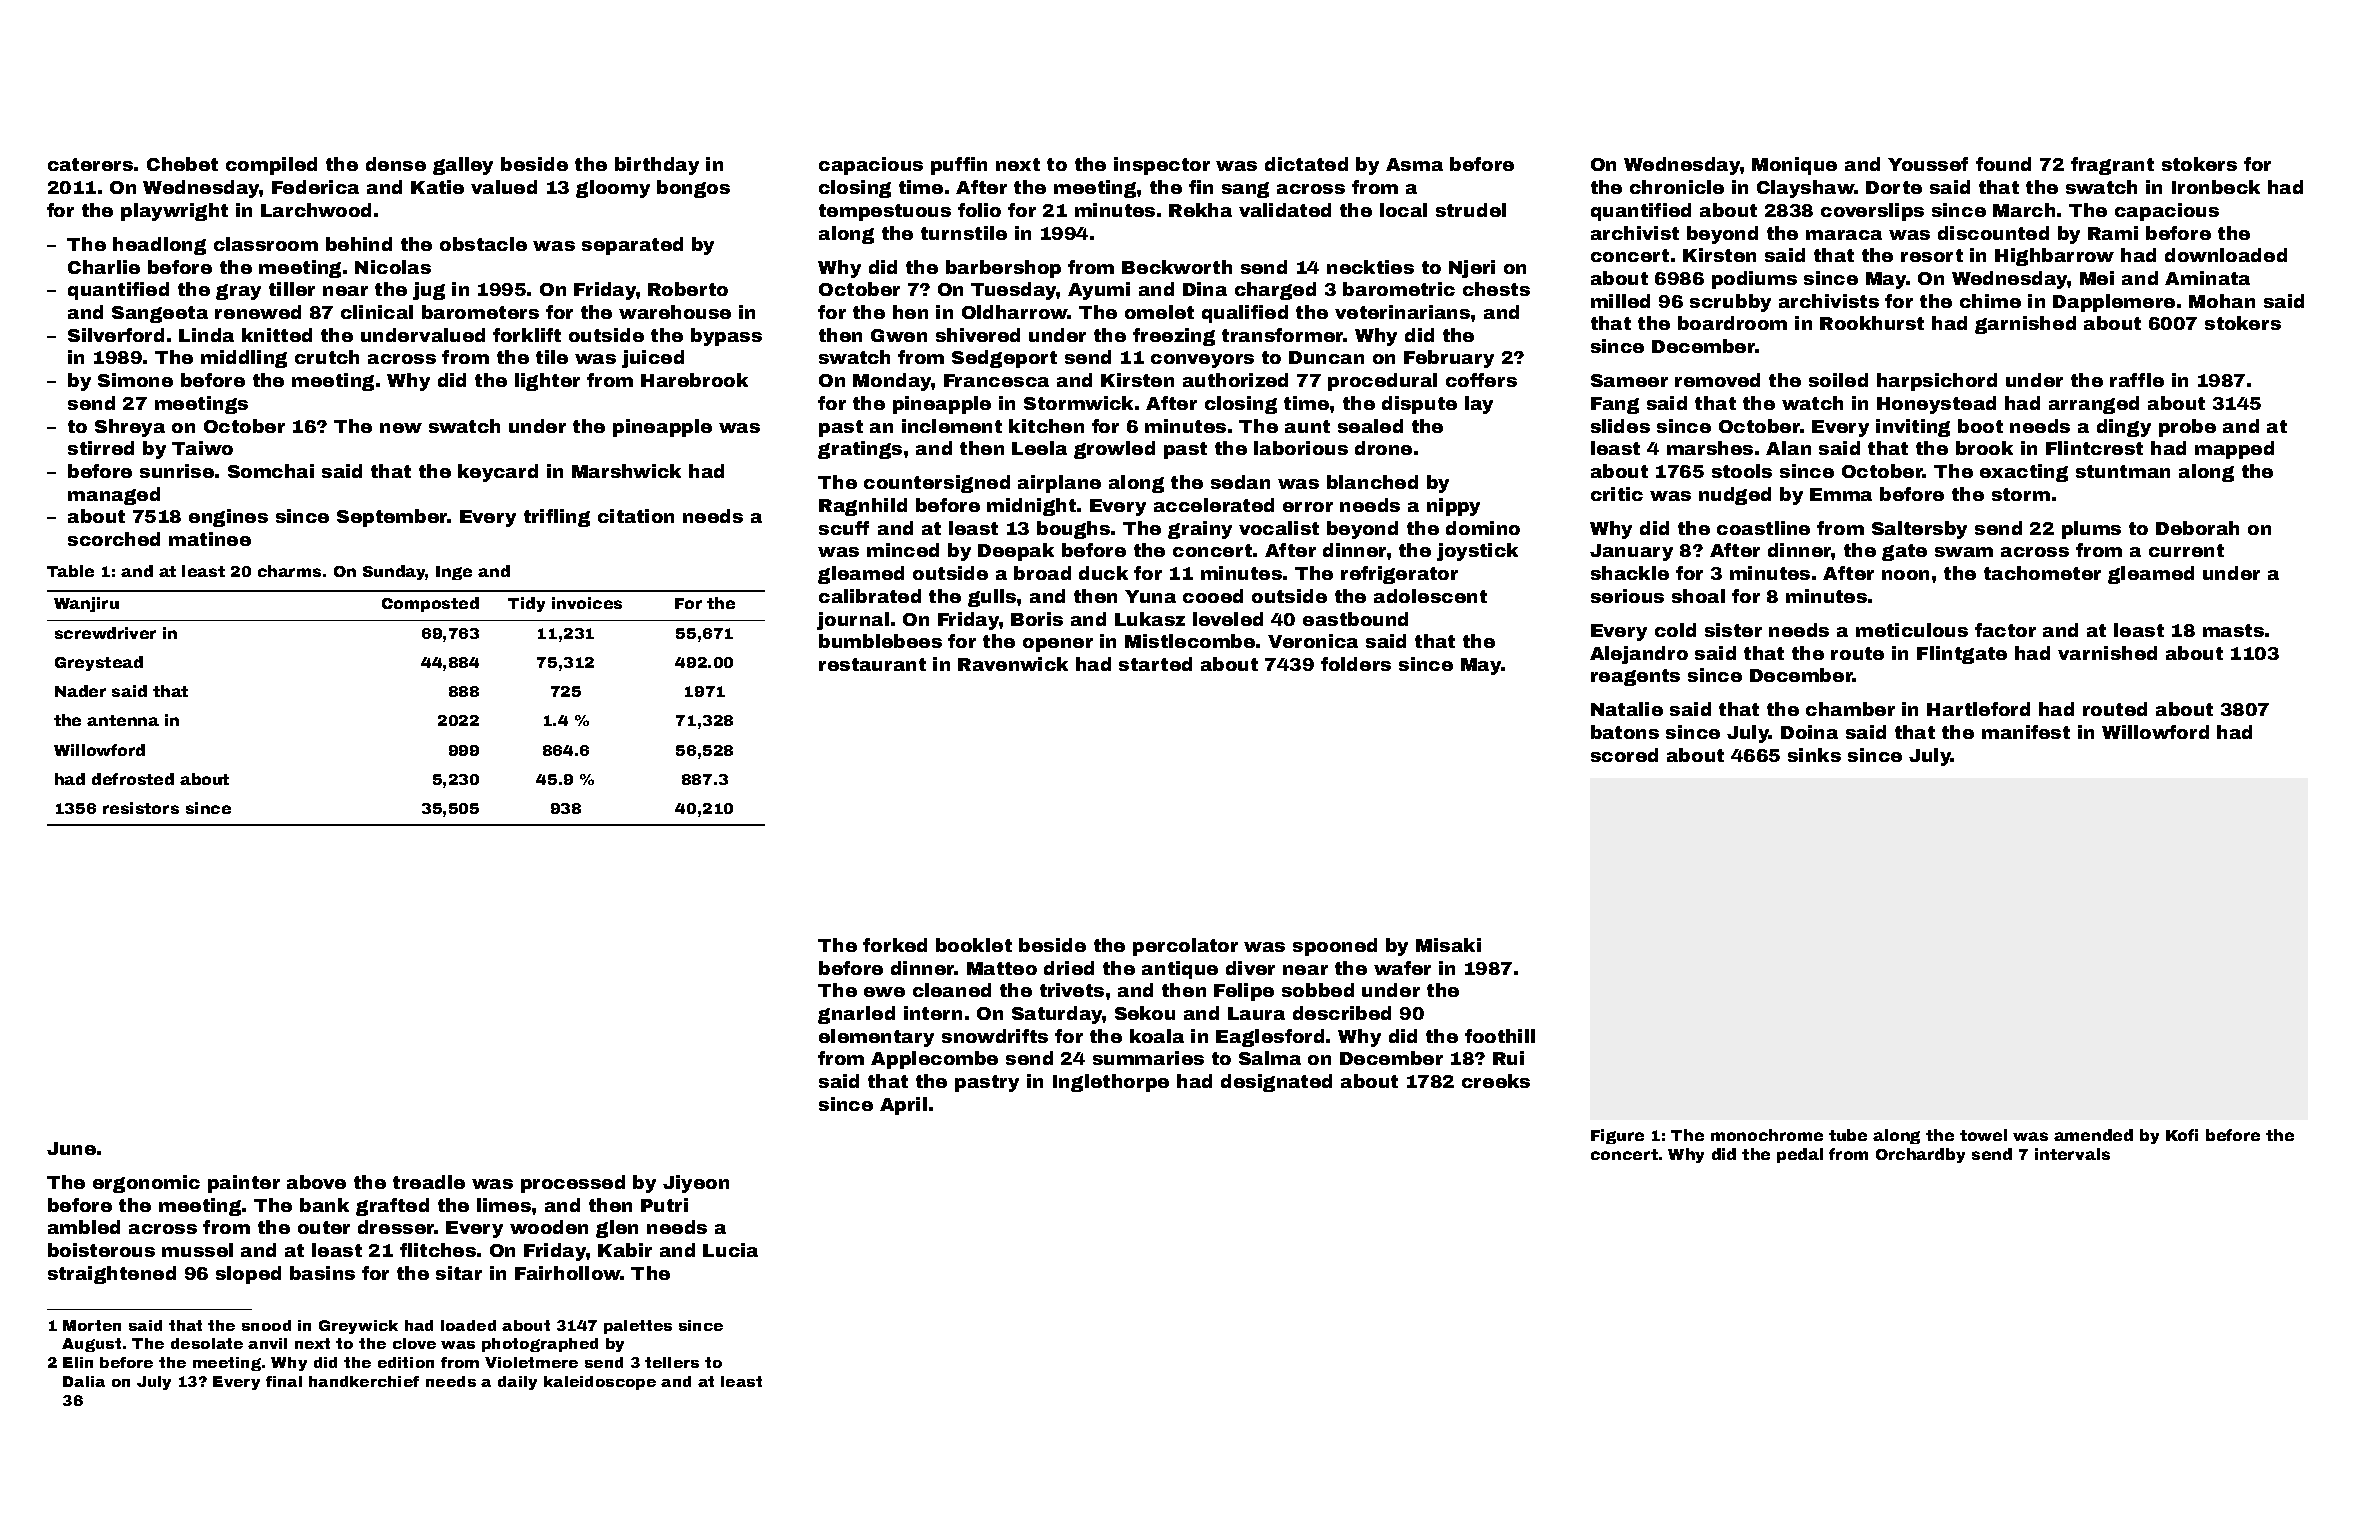 Image resolution: width=2355 pixels, height=1524 pixels. What do you see at coordinates (1794, 166) in the image?
I see `Monique` at bounding box center [1794, 166].
